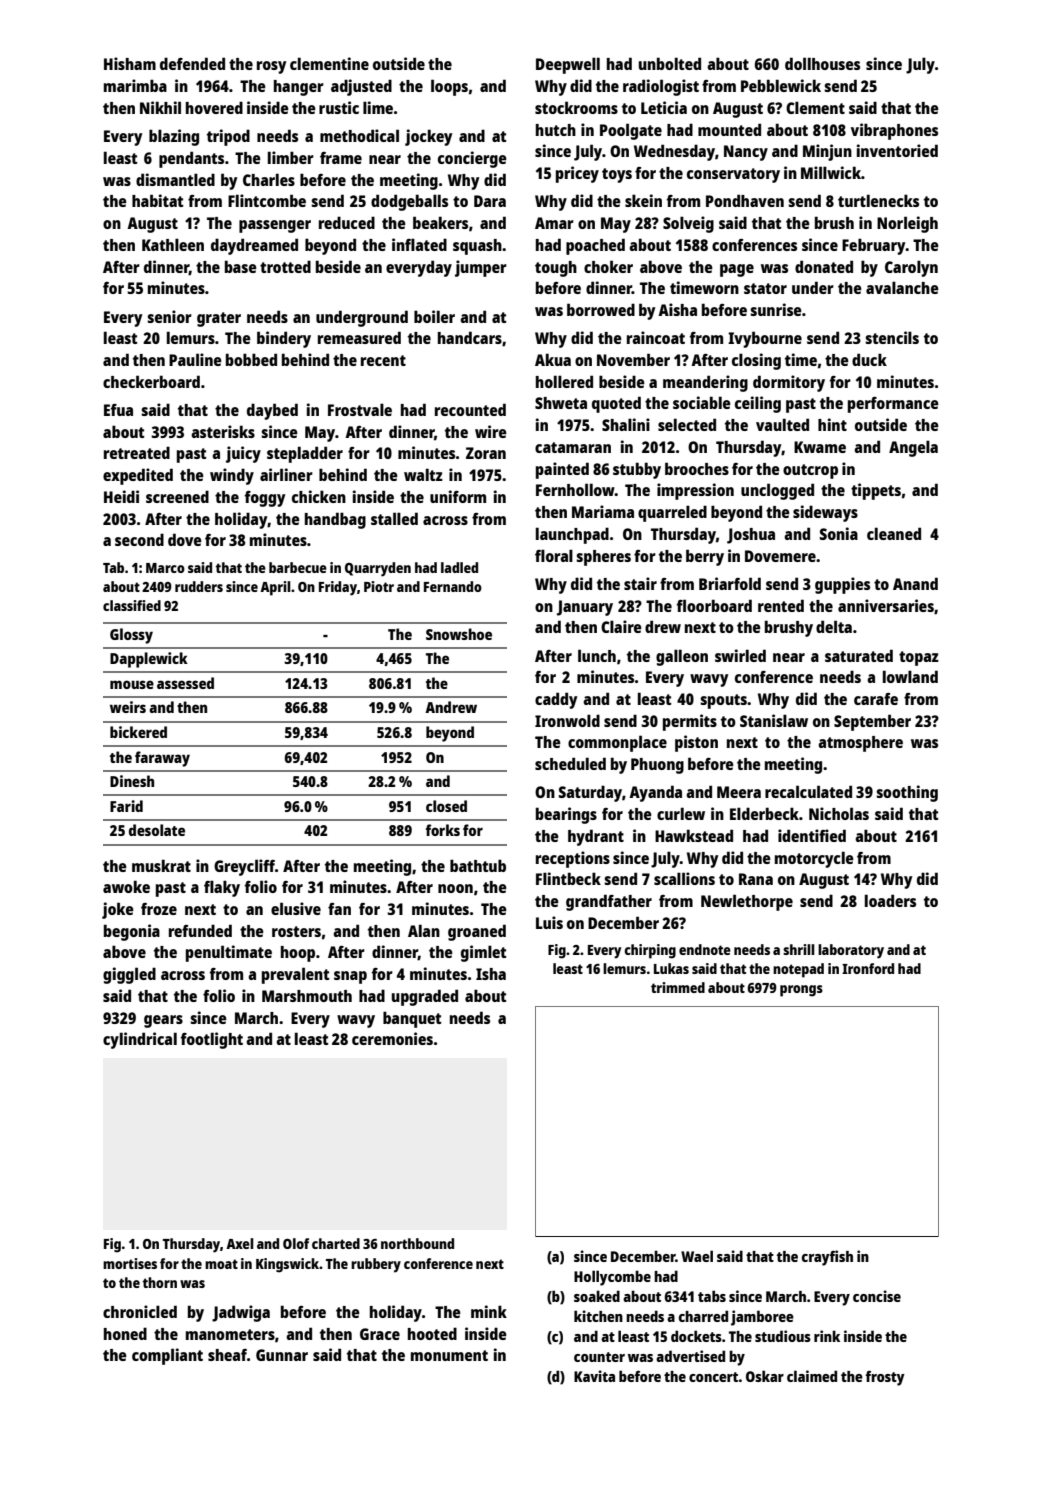 This screenshot has width=1042, height=1510. Describe the element at coordinates (747, 902) in the screenshot. I see `Newlethorpe` at that location.
